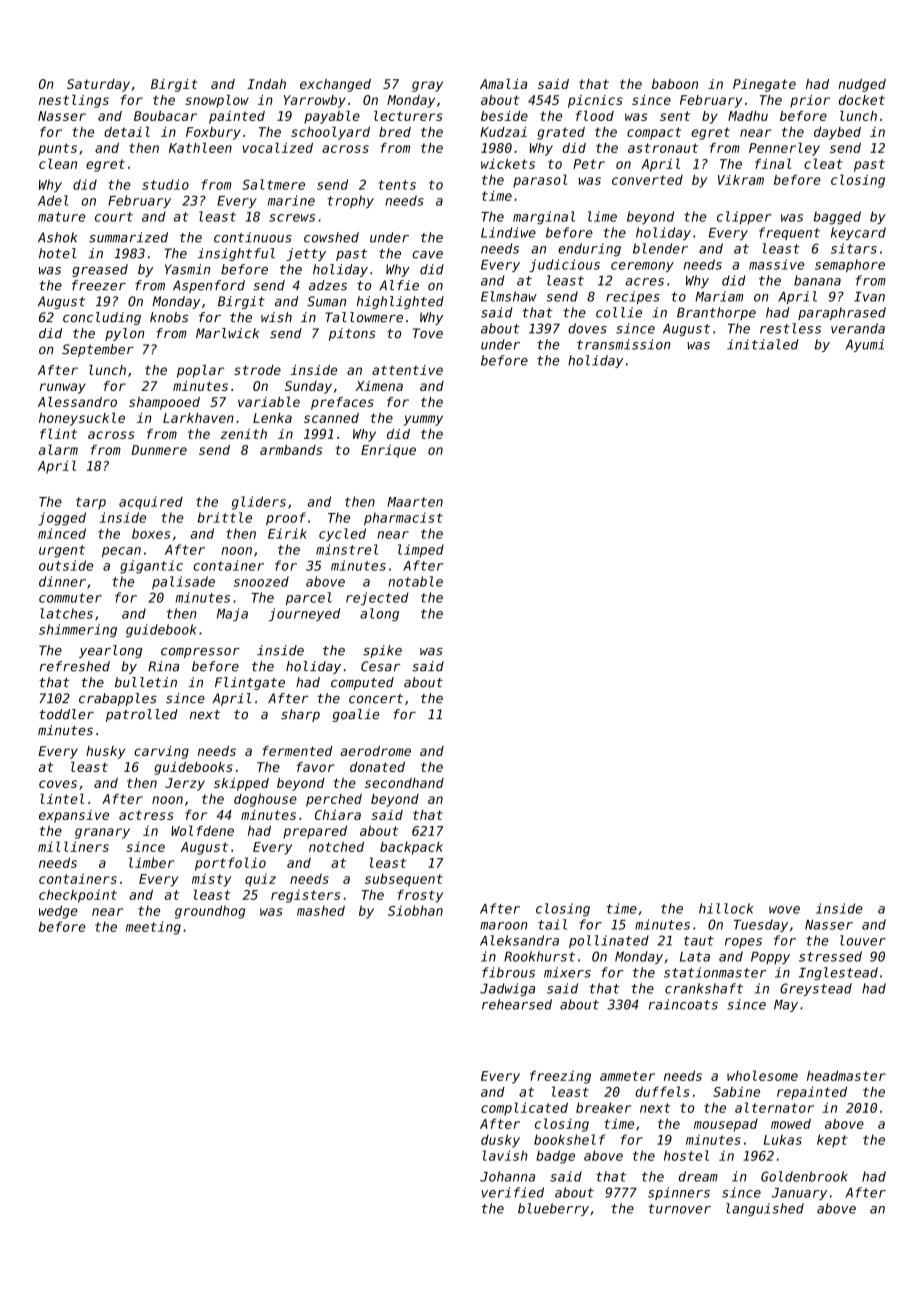 This screenshot has height=1308, width=924. I want to click on knobs, so click(169, 317).
